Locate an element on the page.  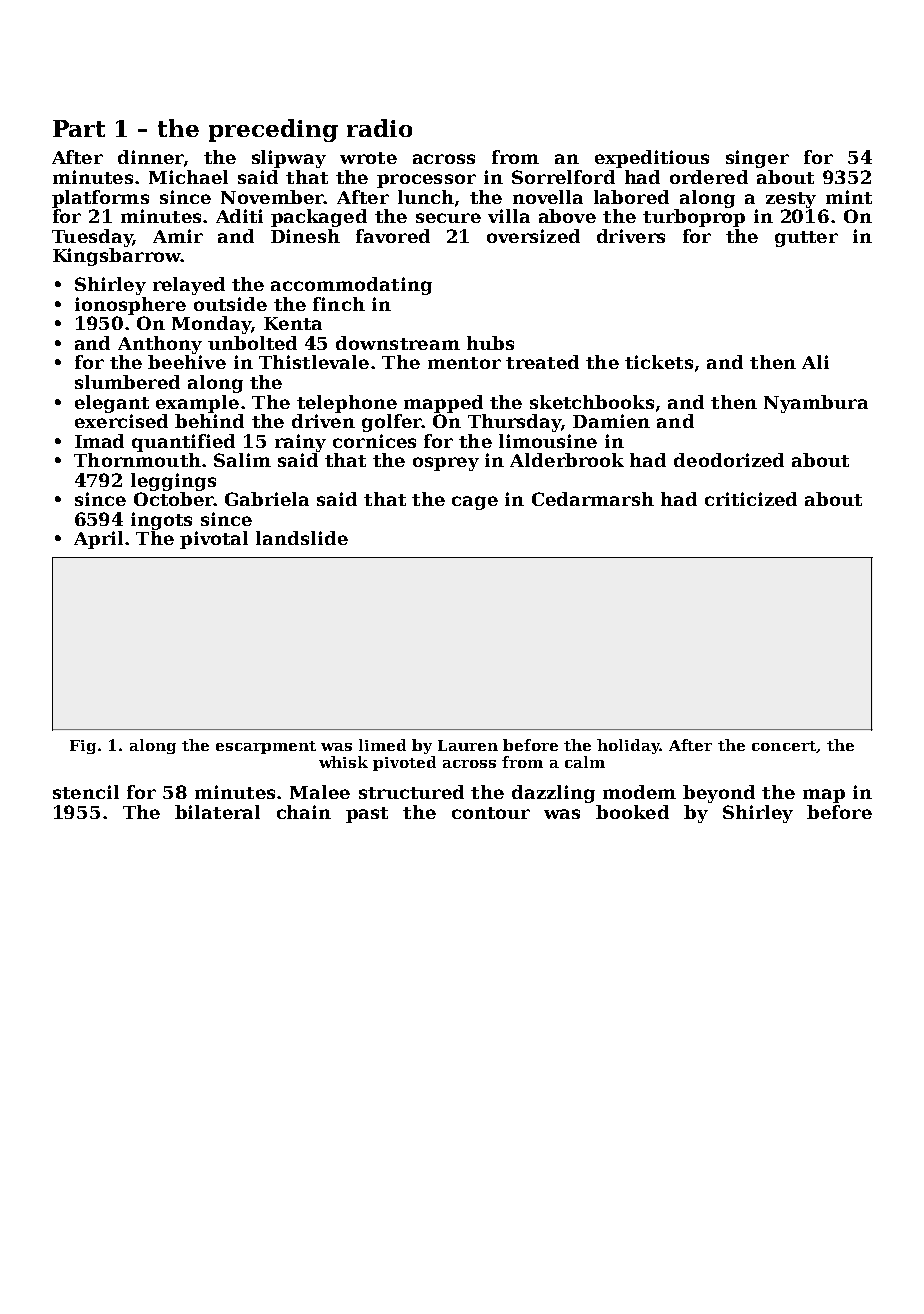
past is located at coordinates (367, 815).
